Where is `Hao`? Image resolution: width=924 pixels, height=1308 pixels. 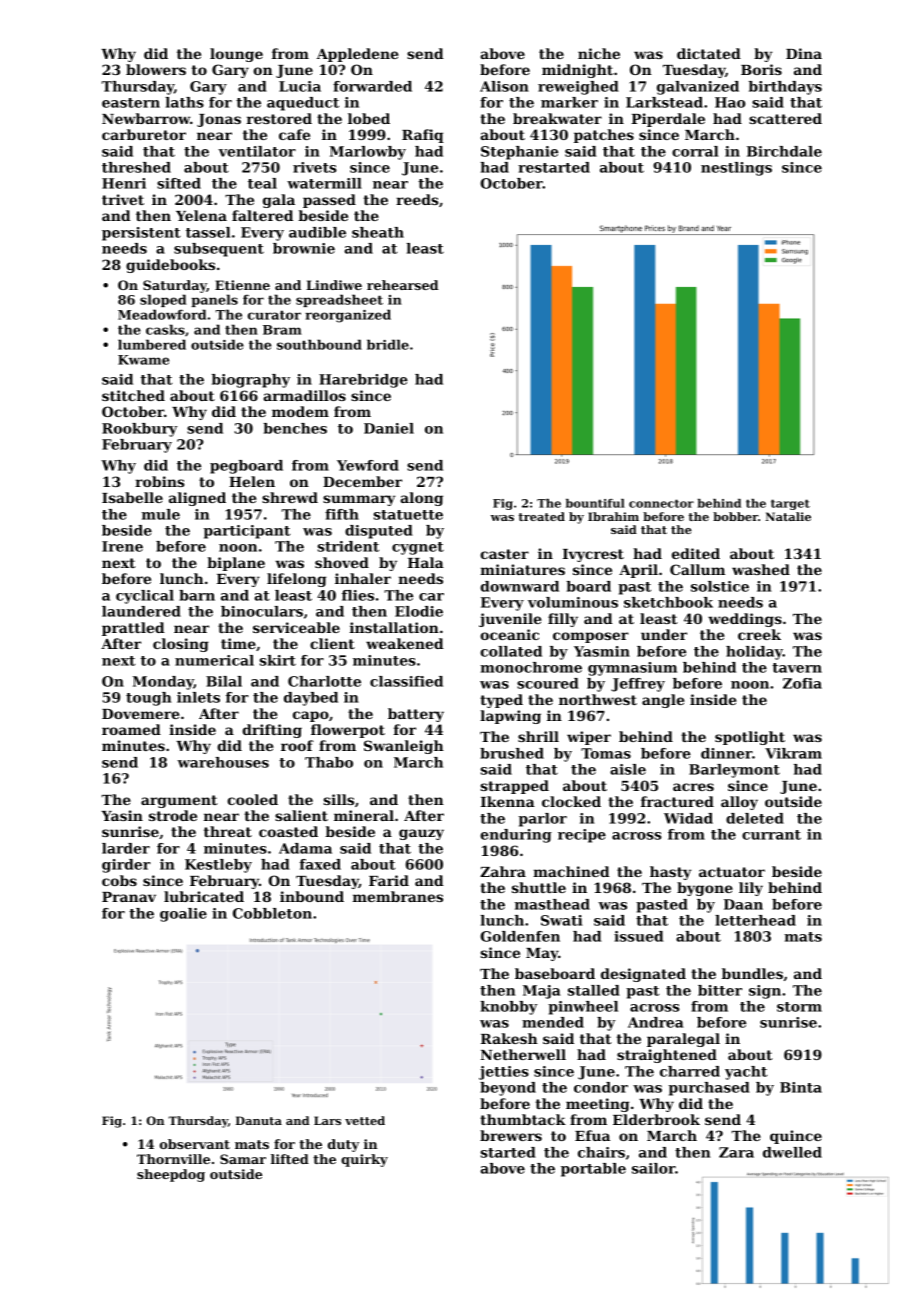 Hao is located at coordinates (730, 102).
